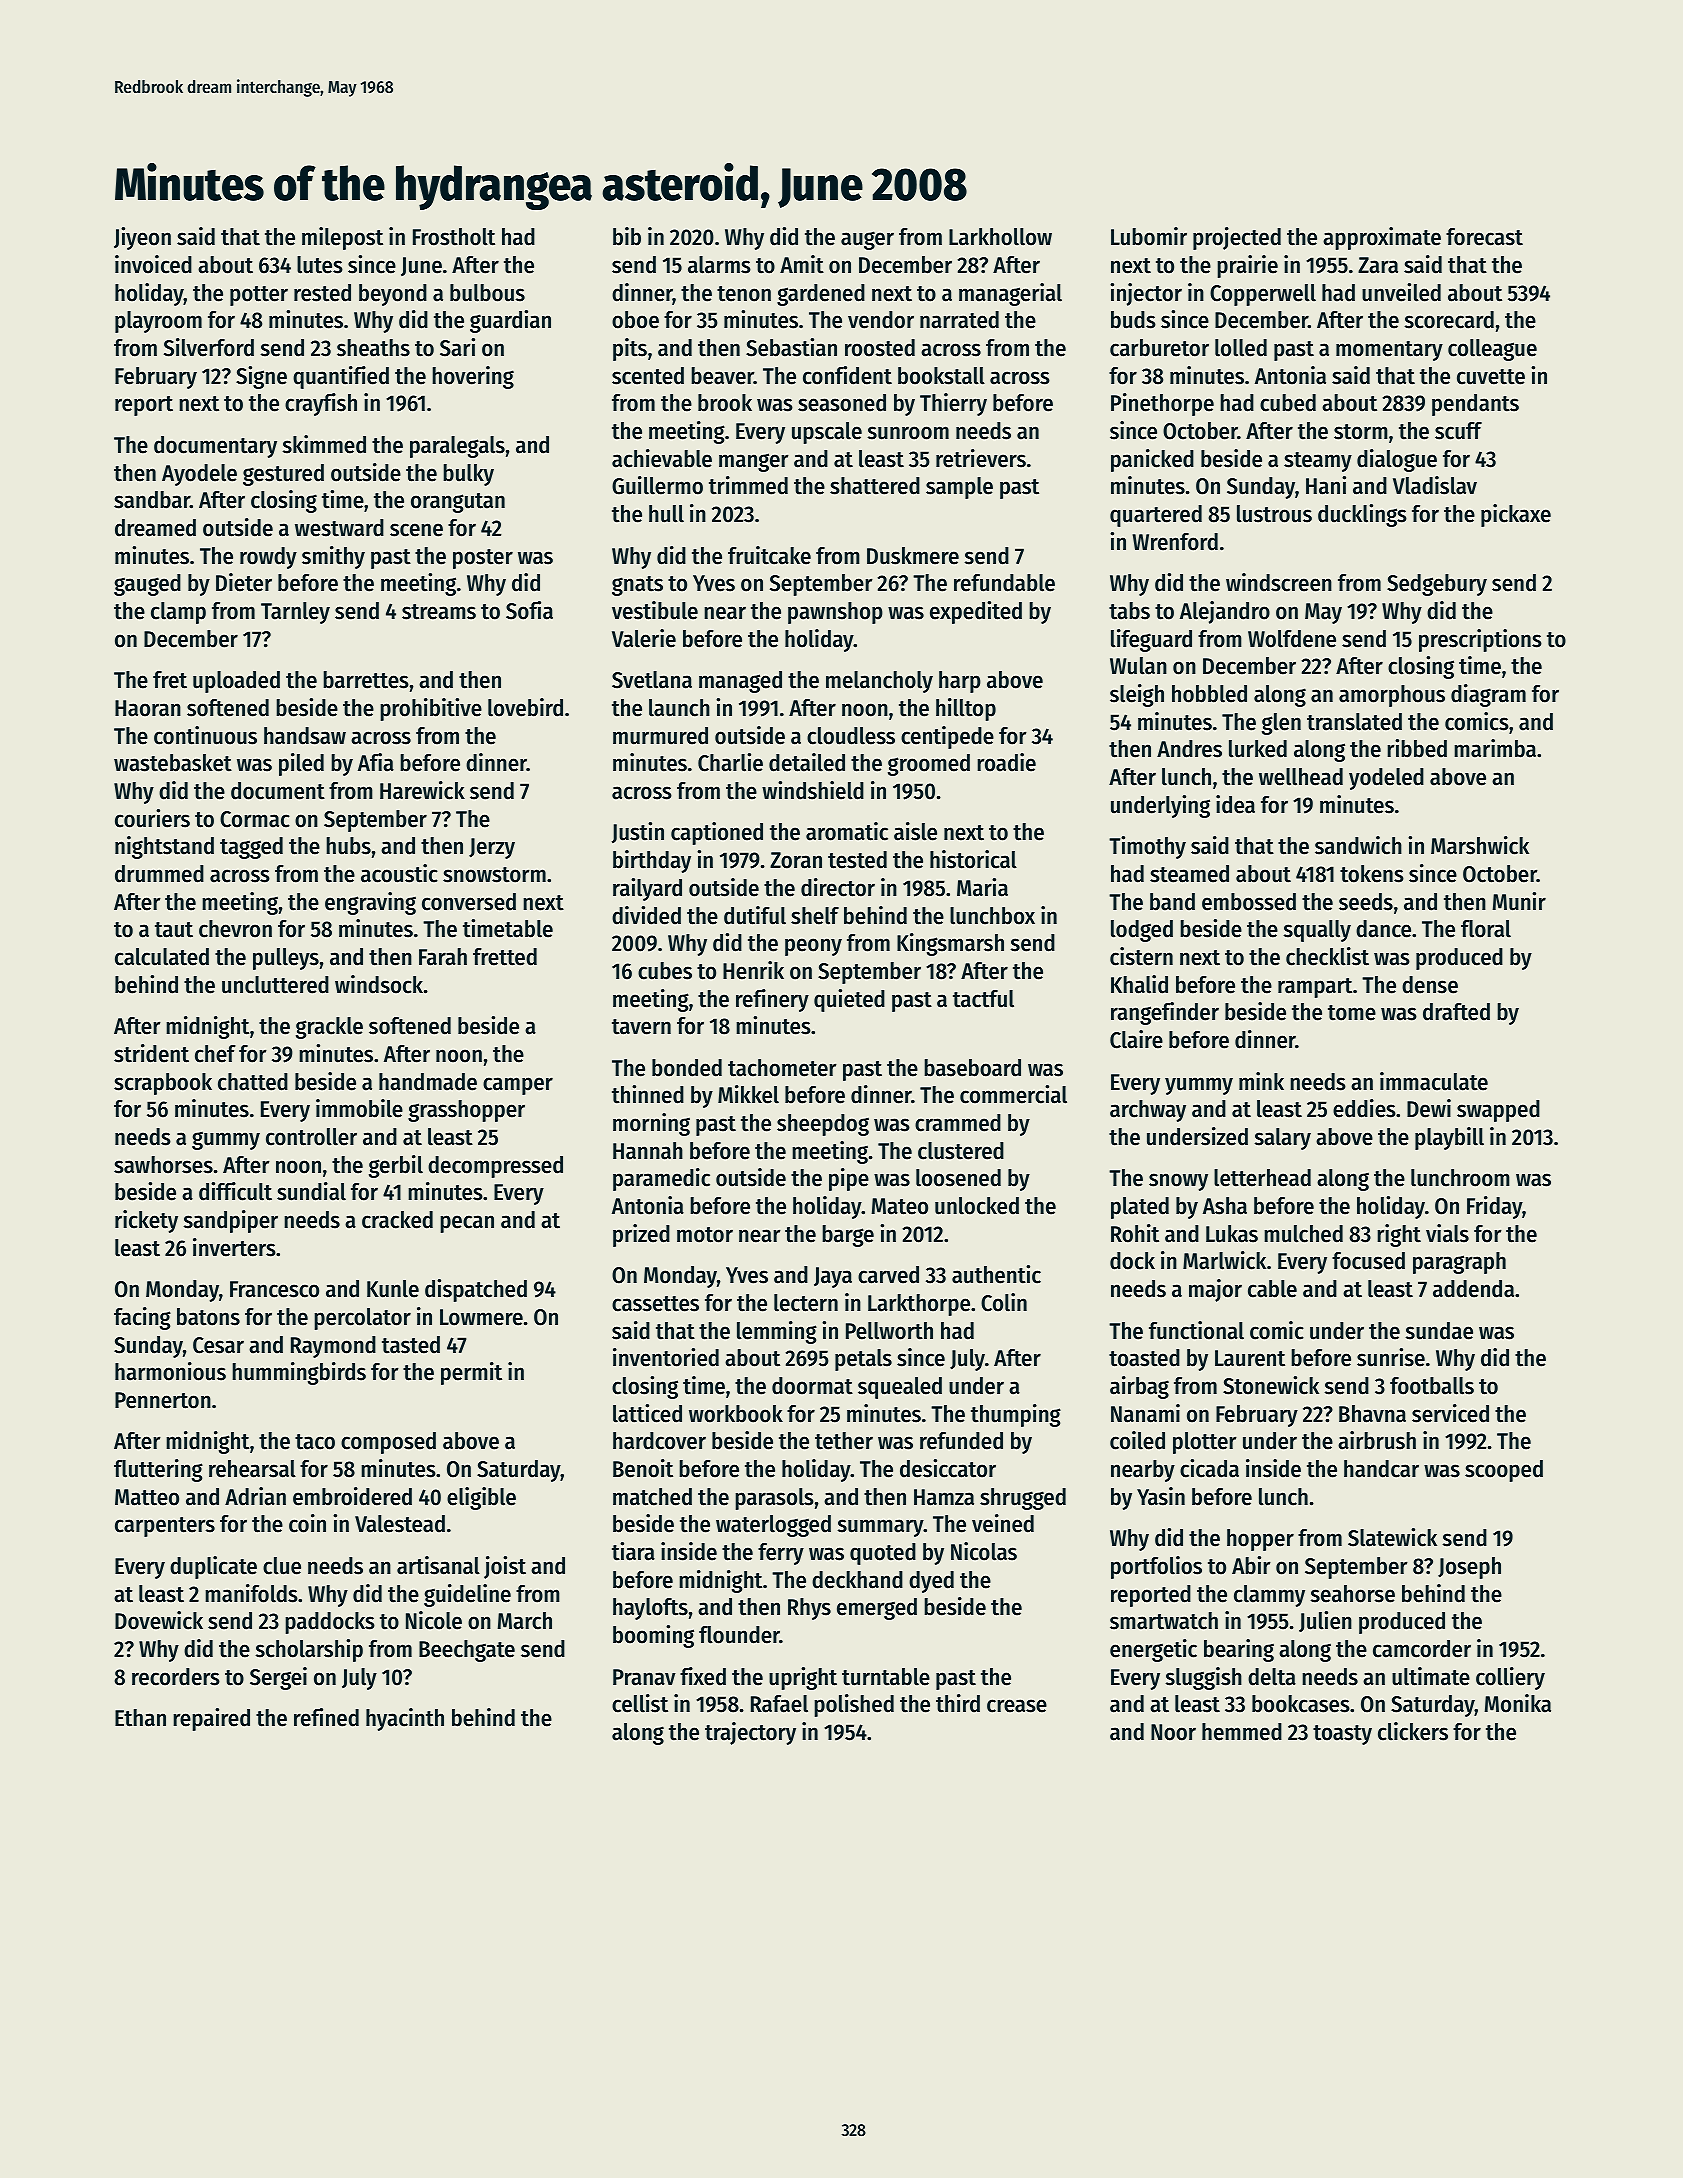 The height and width of the screenshot is (2178, 1683). Describe the element at coordinates (275, 985) in the screenshot. I see `uncluttered` at that location.
